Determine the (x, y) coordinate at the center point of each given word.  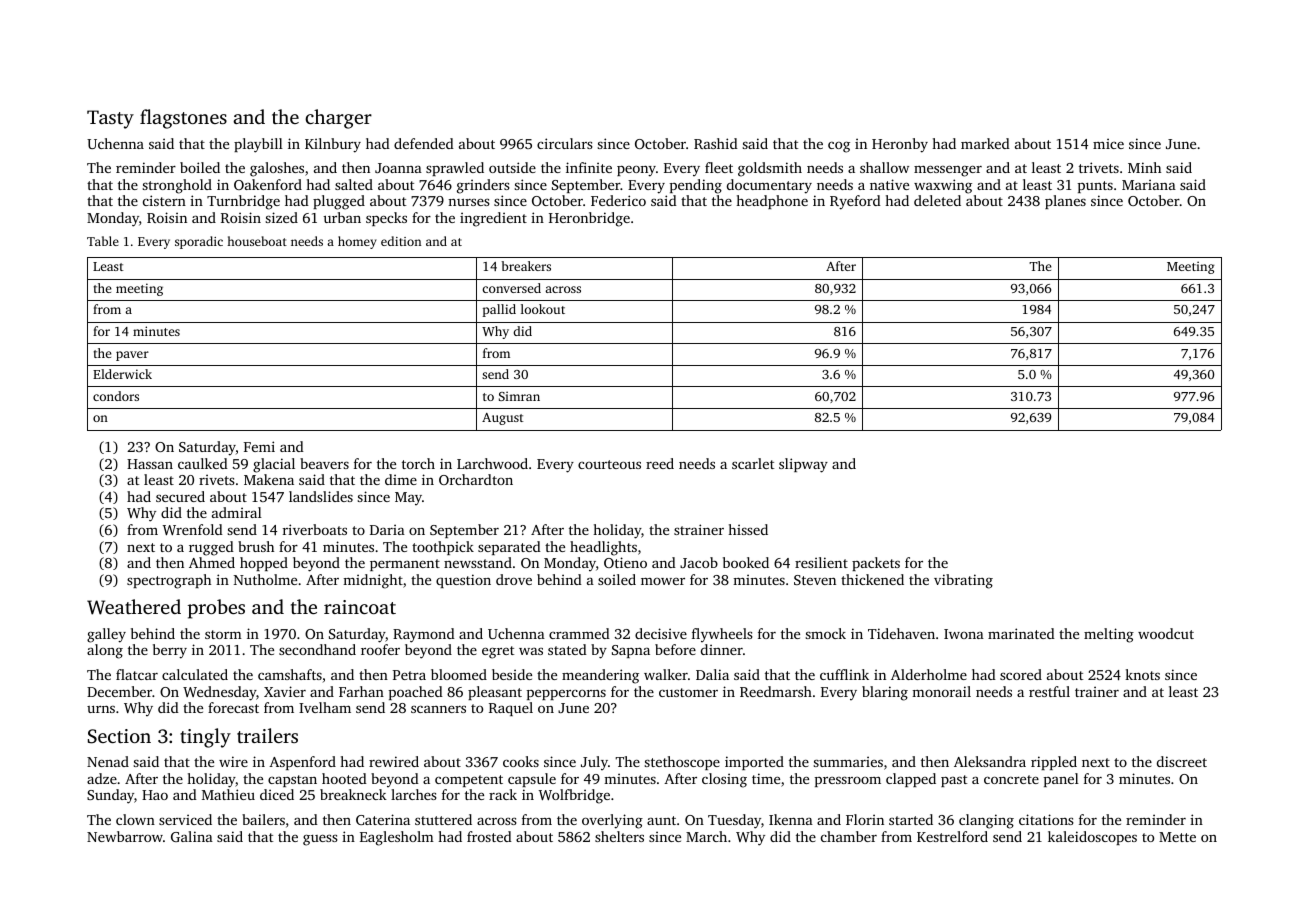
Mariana (1149, 184)
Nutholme (265, 579)
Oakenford (268, 184)
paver (132, 356)
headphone (772, 202)
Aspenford (302, 763)
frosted (489, 836)
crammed (579, 633)
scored (1021, 674)
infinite (589, 167)
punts (1095, 187)
